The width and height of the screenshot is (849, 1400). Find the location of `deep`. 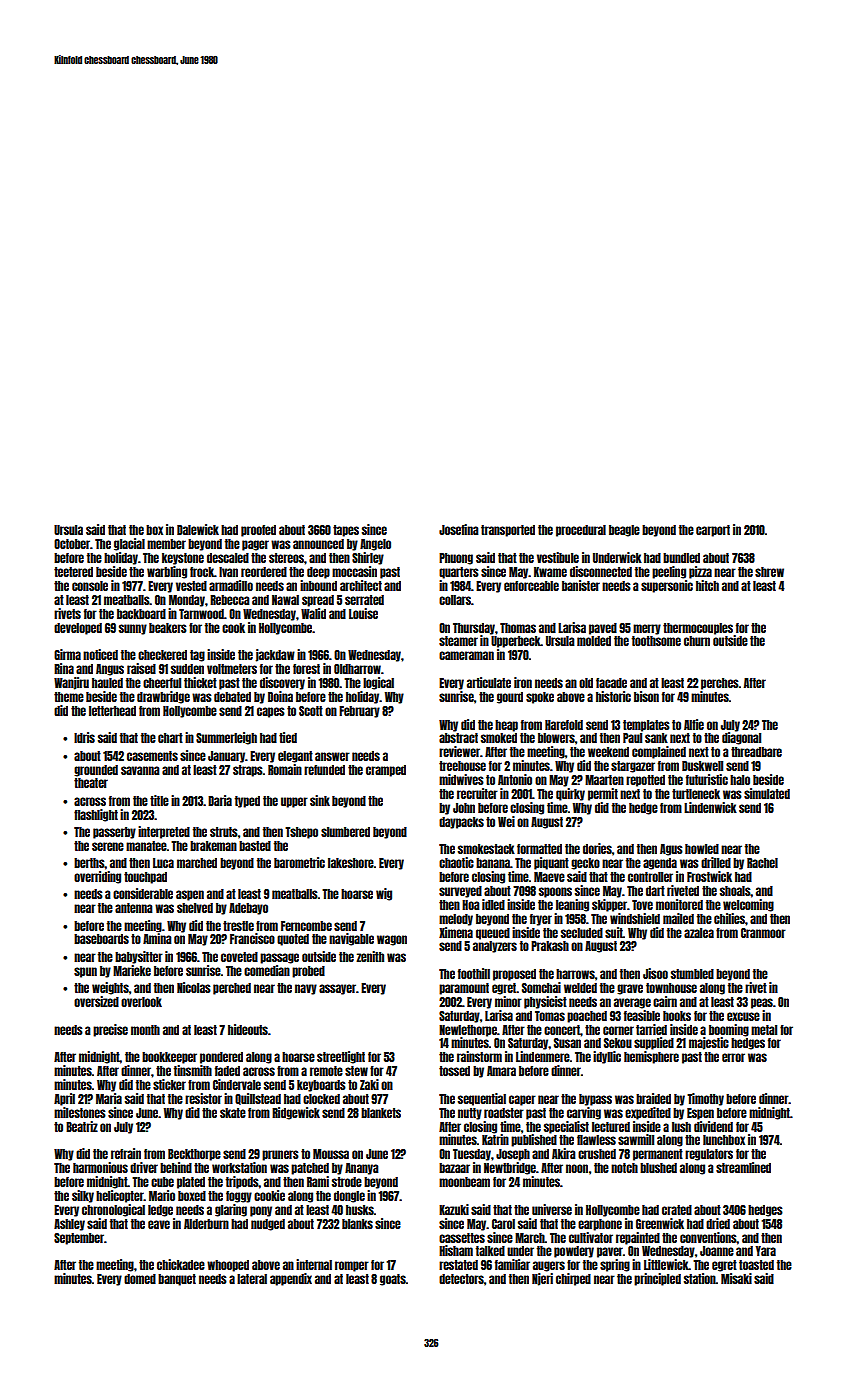

deep is located at coordinates (318, 573).
